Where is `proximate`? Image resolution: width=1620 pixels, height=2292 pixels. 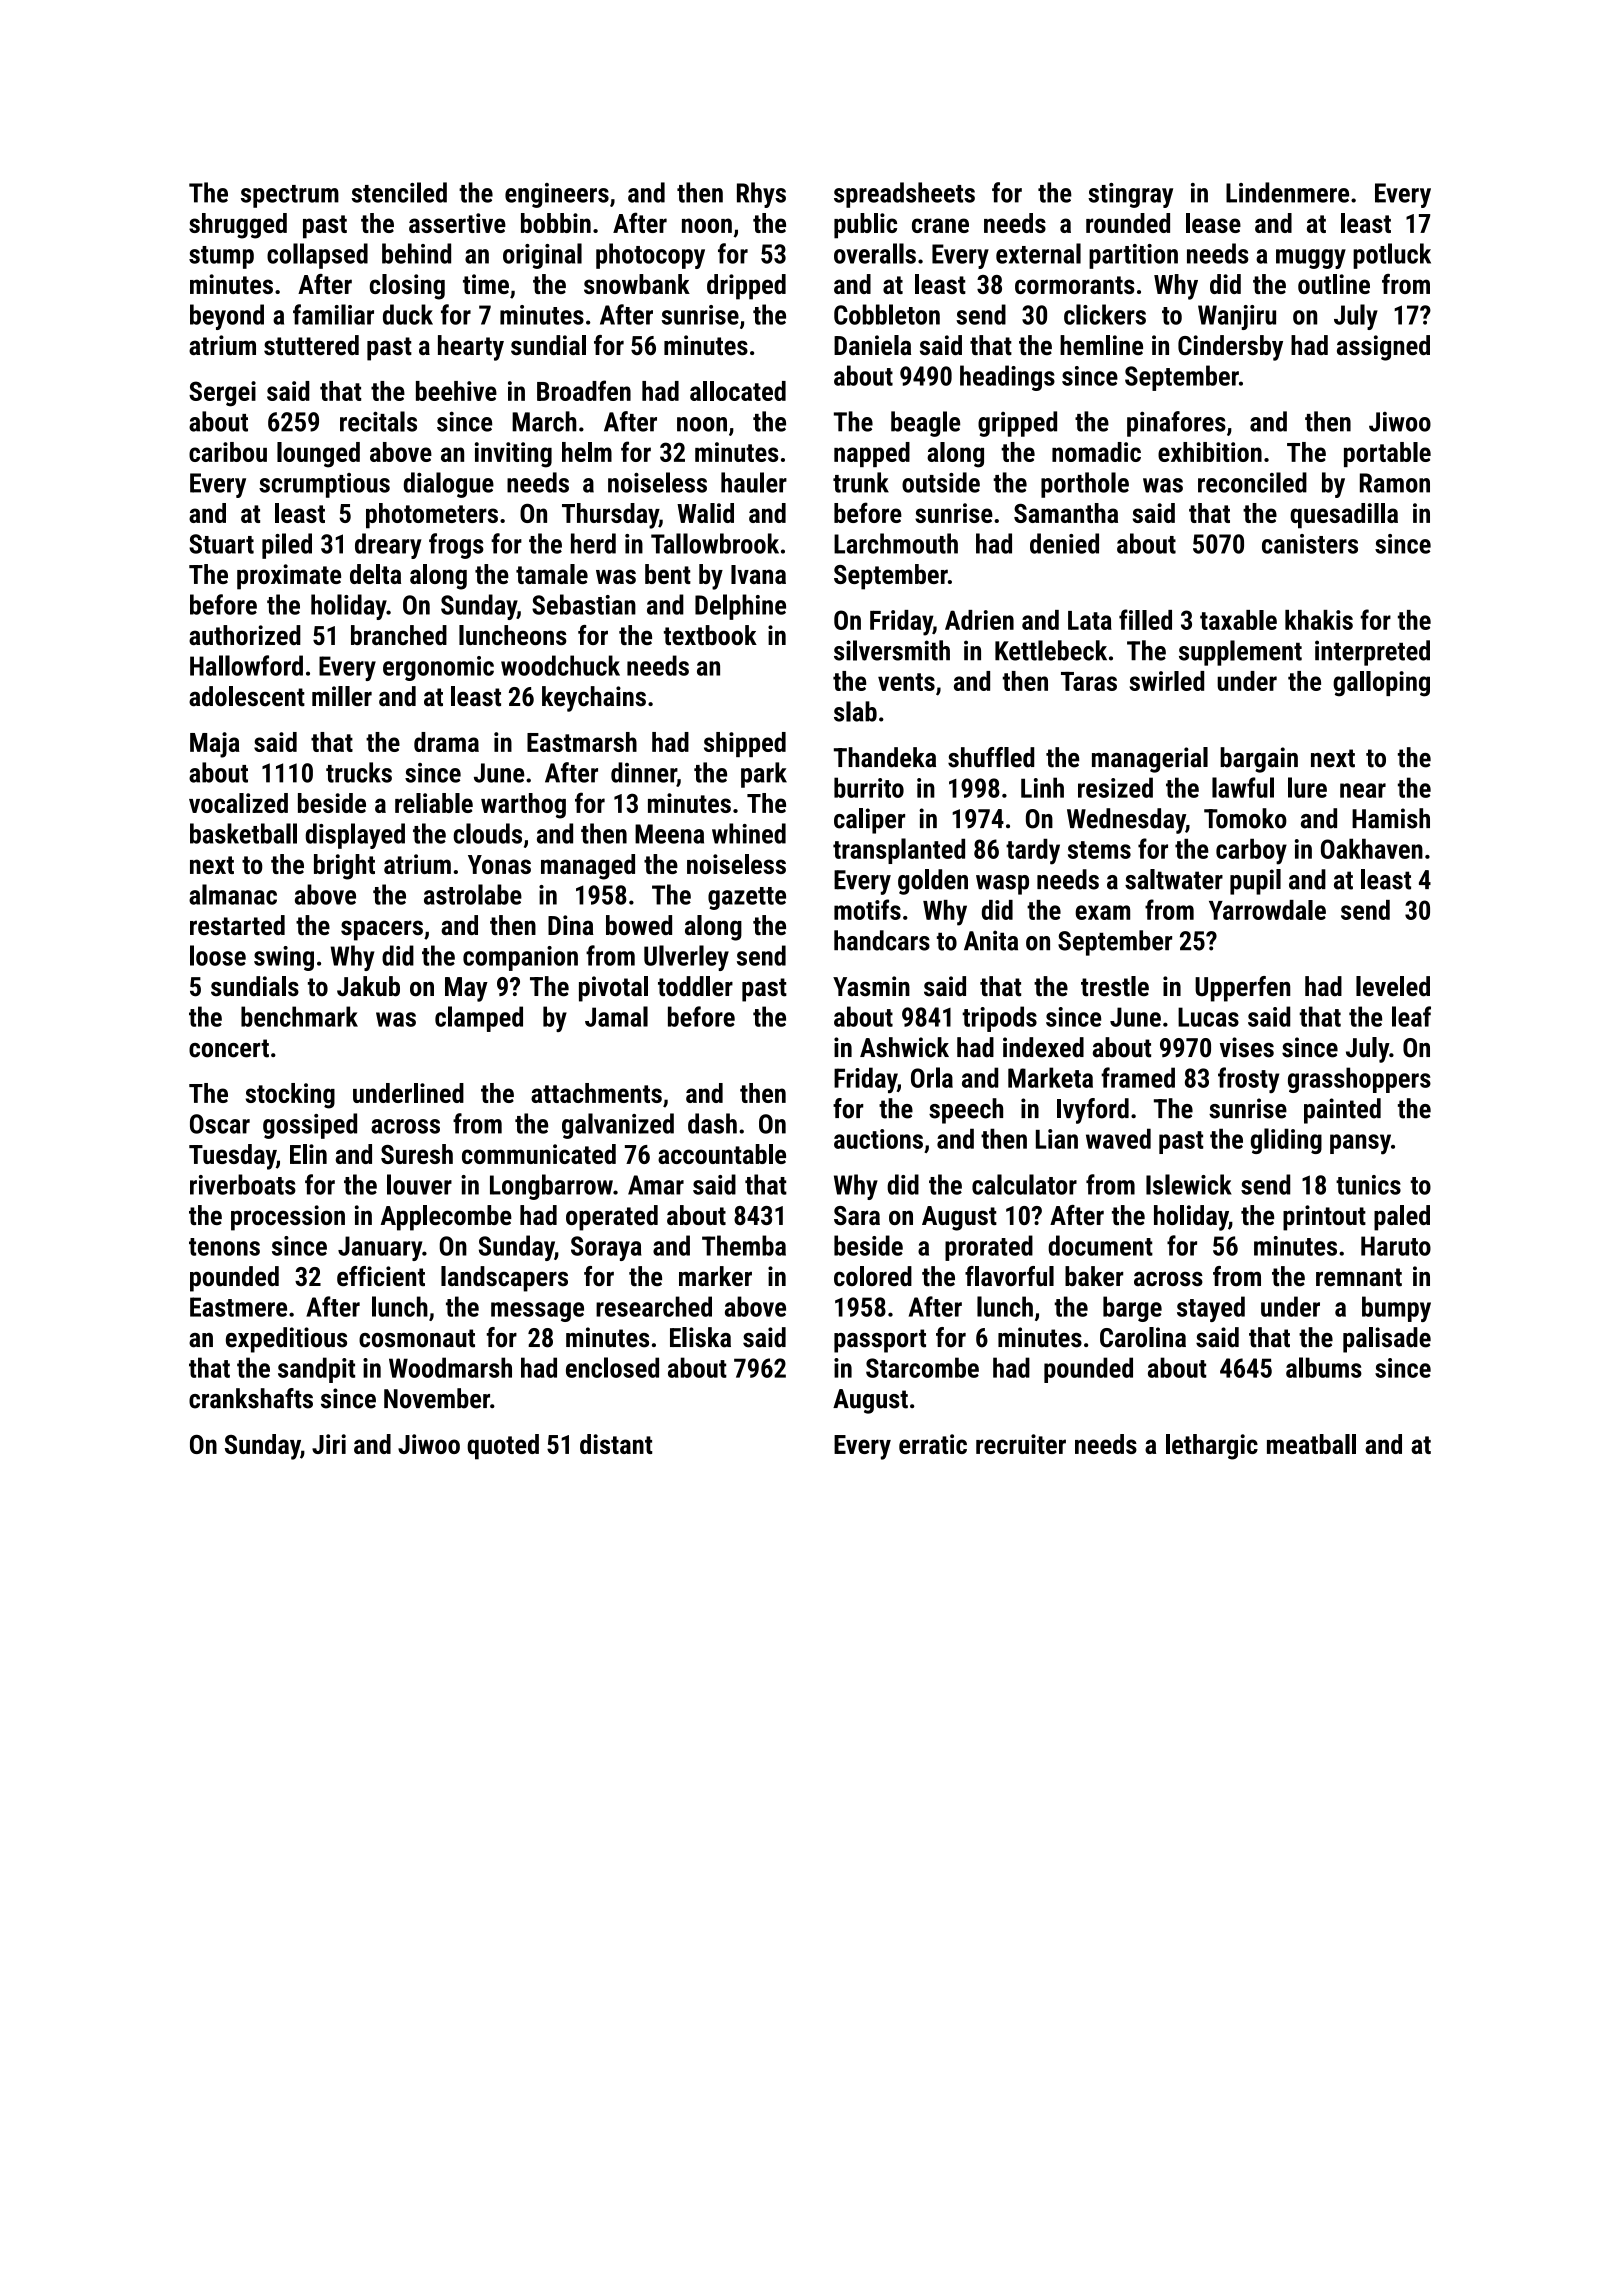 proximate is located at coordinates (289, 577).
